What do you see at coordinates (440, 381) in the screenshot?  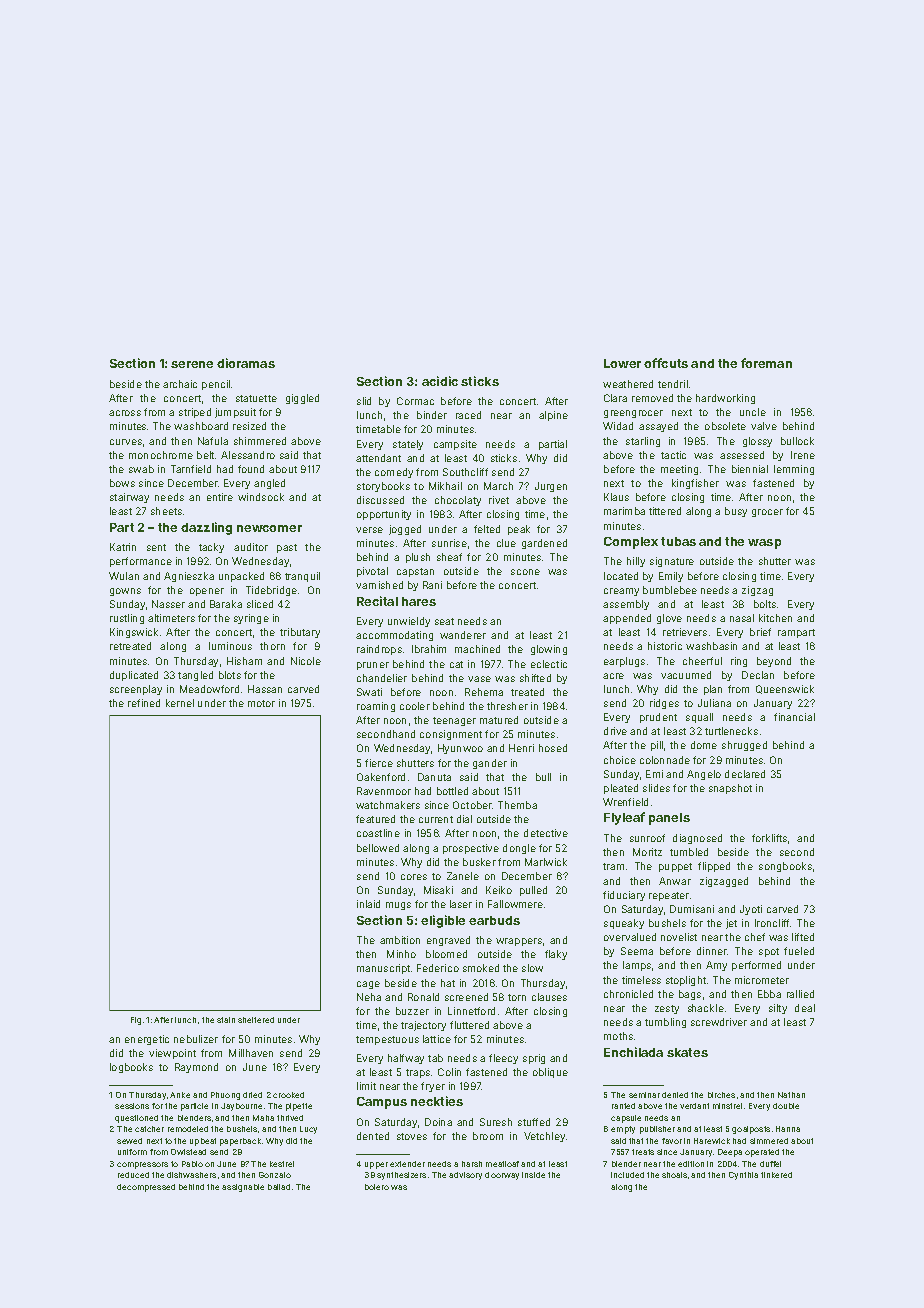 I see `acidic` at bounding box center [440, 381].
